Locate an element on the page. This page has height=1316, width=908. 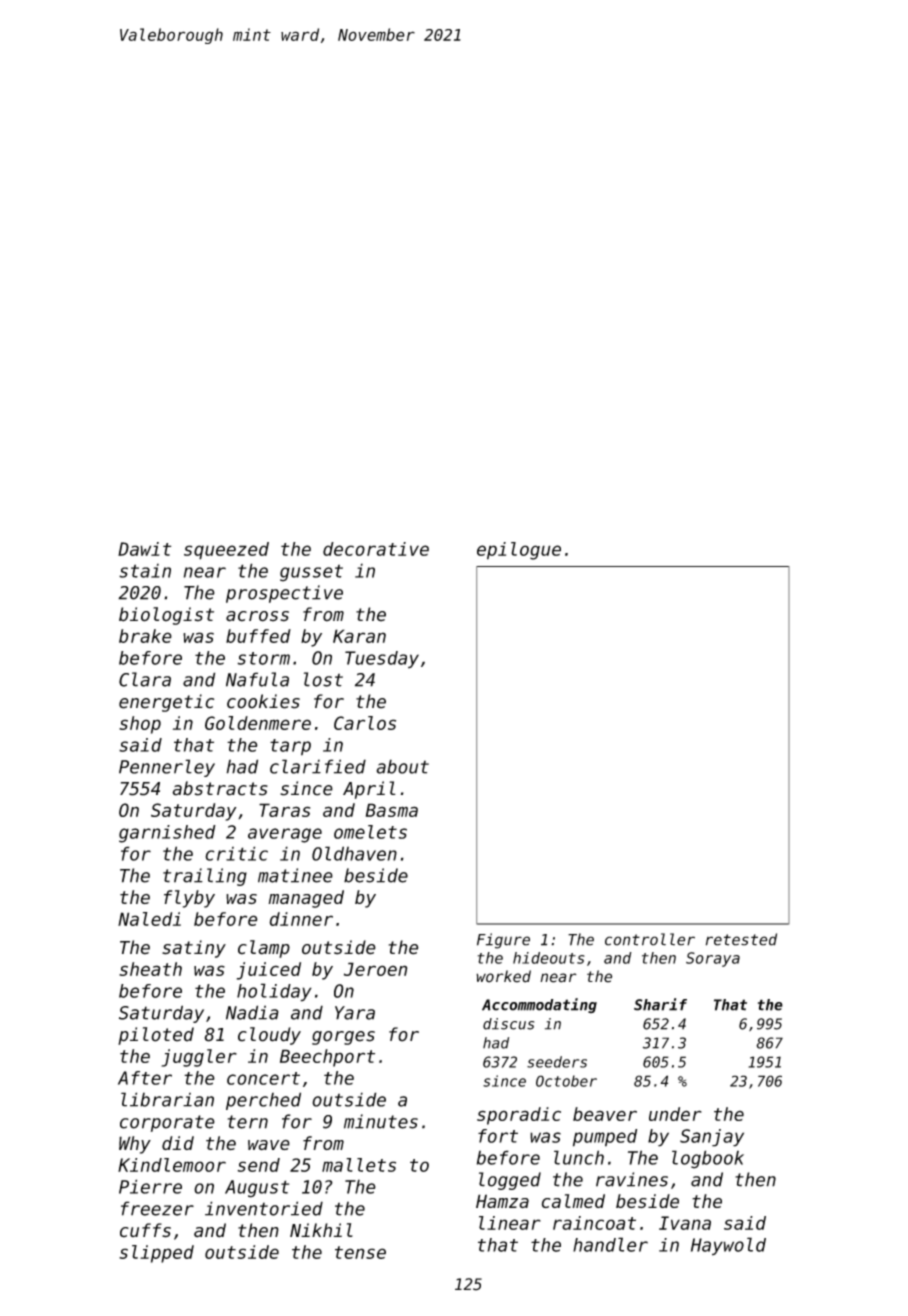
Haywold is located at coordinates (728, 1246).
